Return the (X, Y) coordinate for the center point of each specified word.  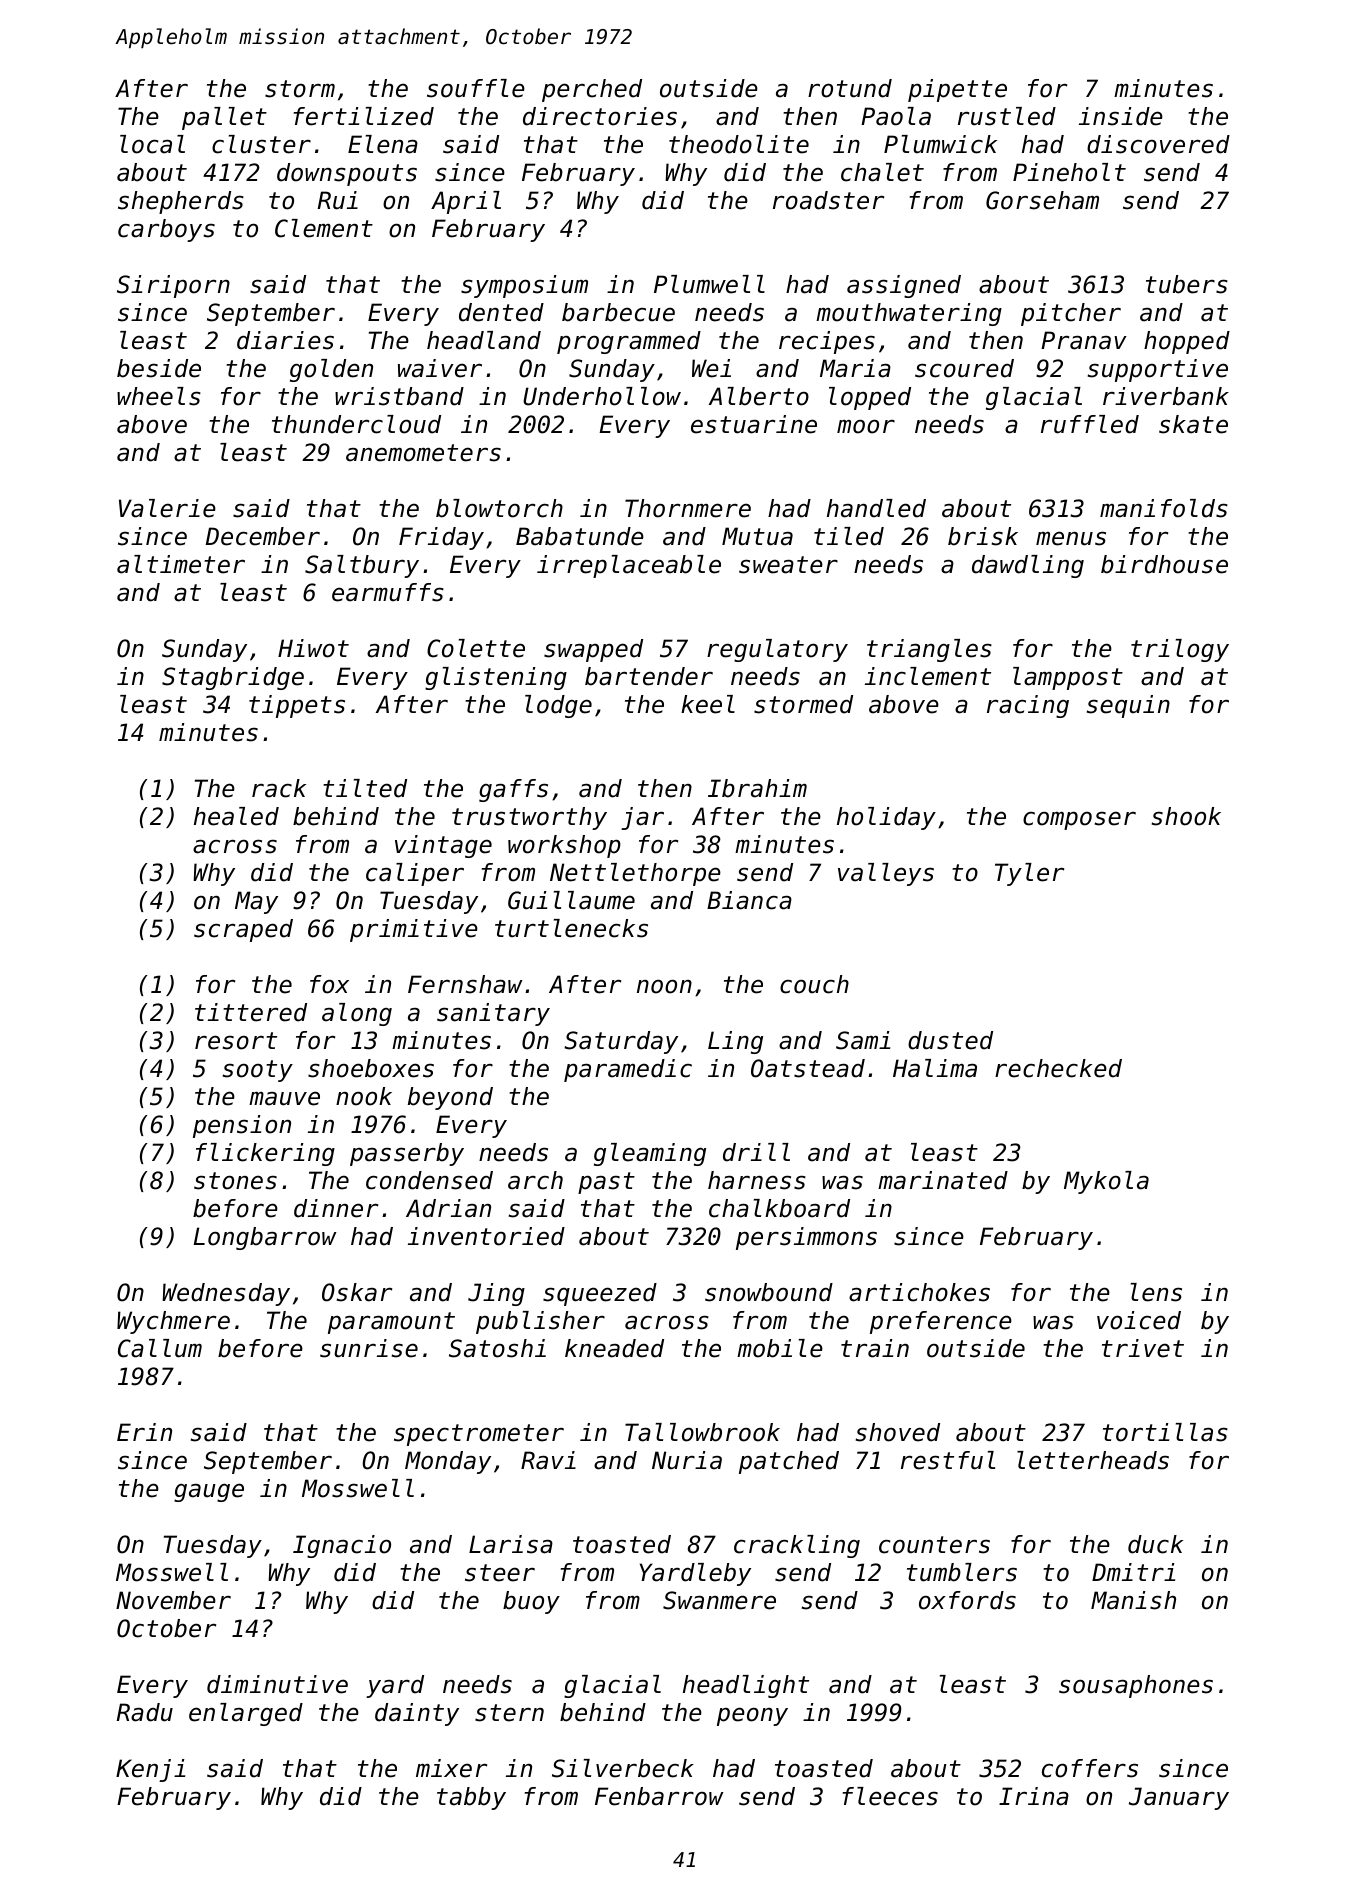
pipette (957, 90)
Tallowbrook (702, 1432)
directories (600, 116)
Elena (383, 144)
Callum (160, 1348)
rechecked (1058, 1068)
